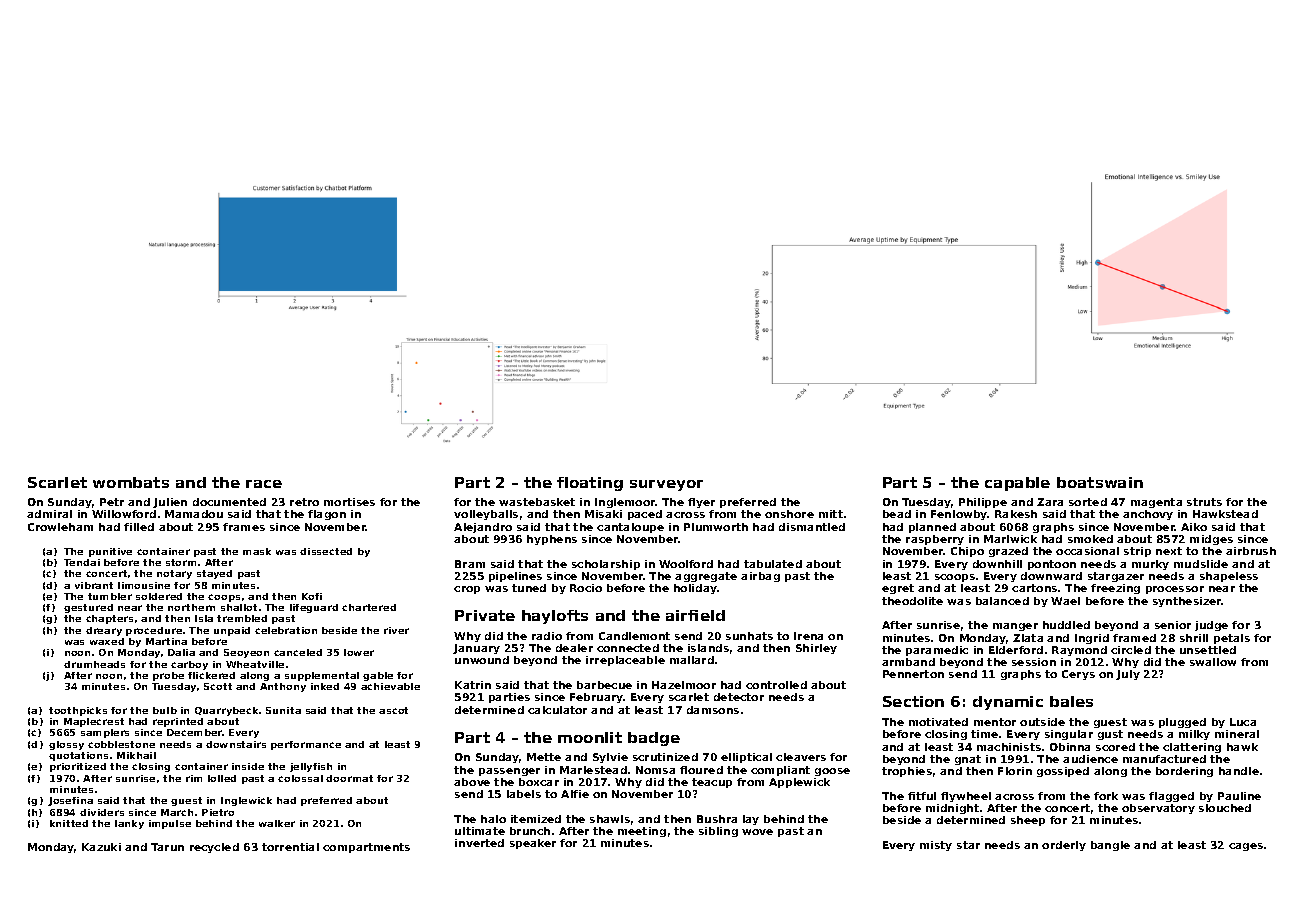 The height and width of the screenshot is (924, 1308). Describe the element at coordinates (1148, 515) in the screenshot. I see `anchovy` at that location.
